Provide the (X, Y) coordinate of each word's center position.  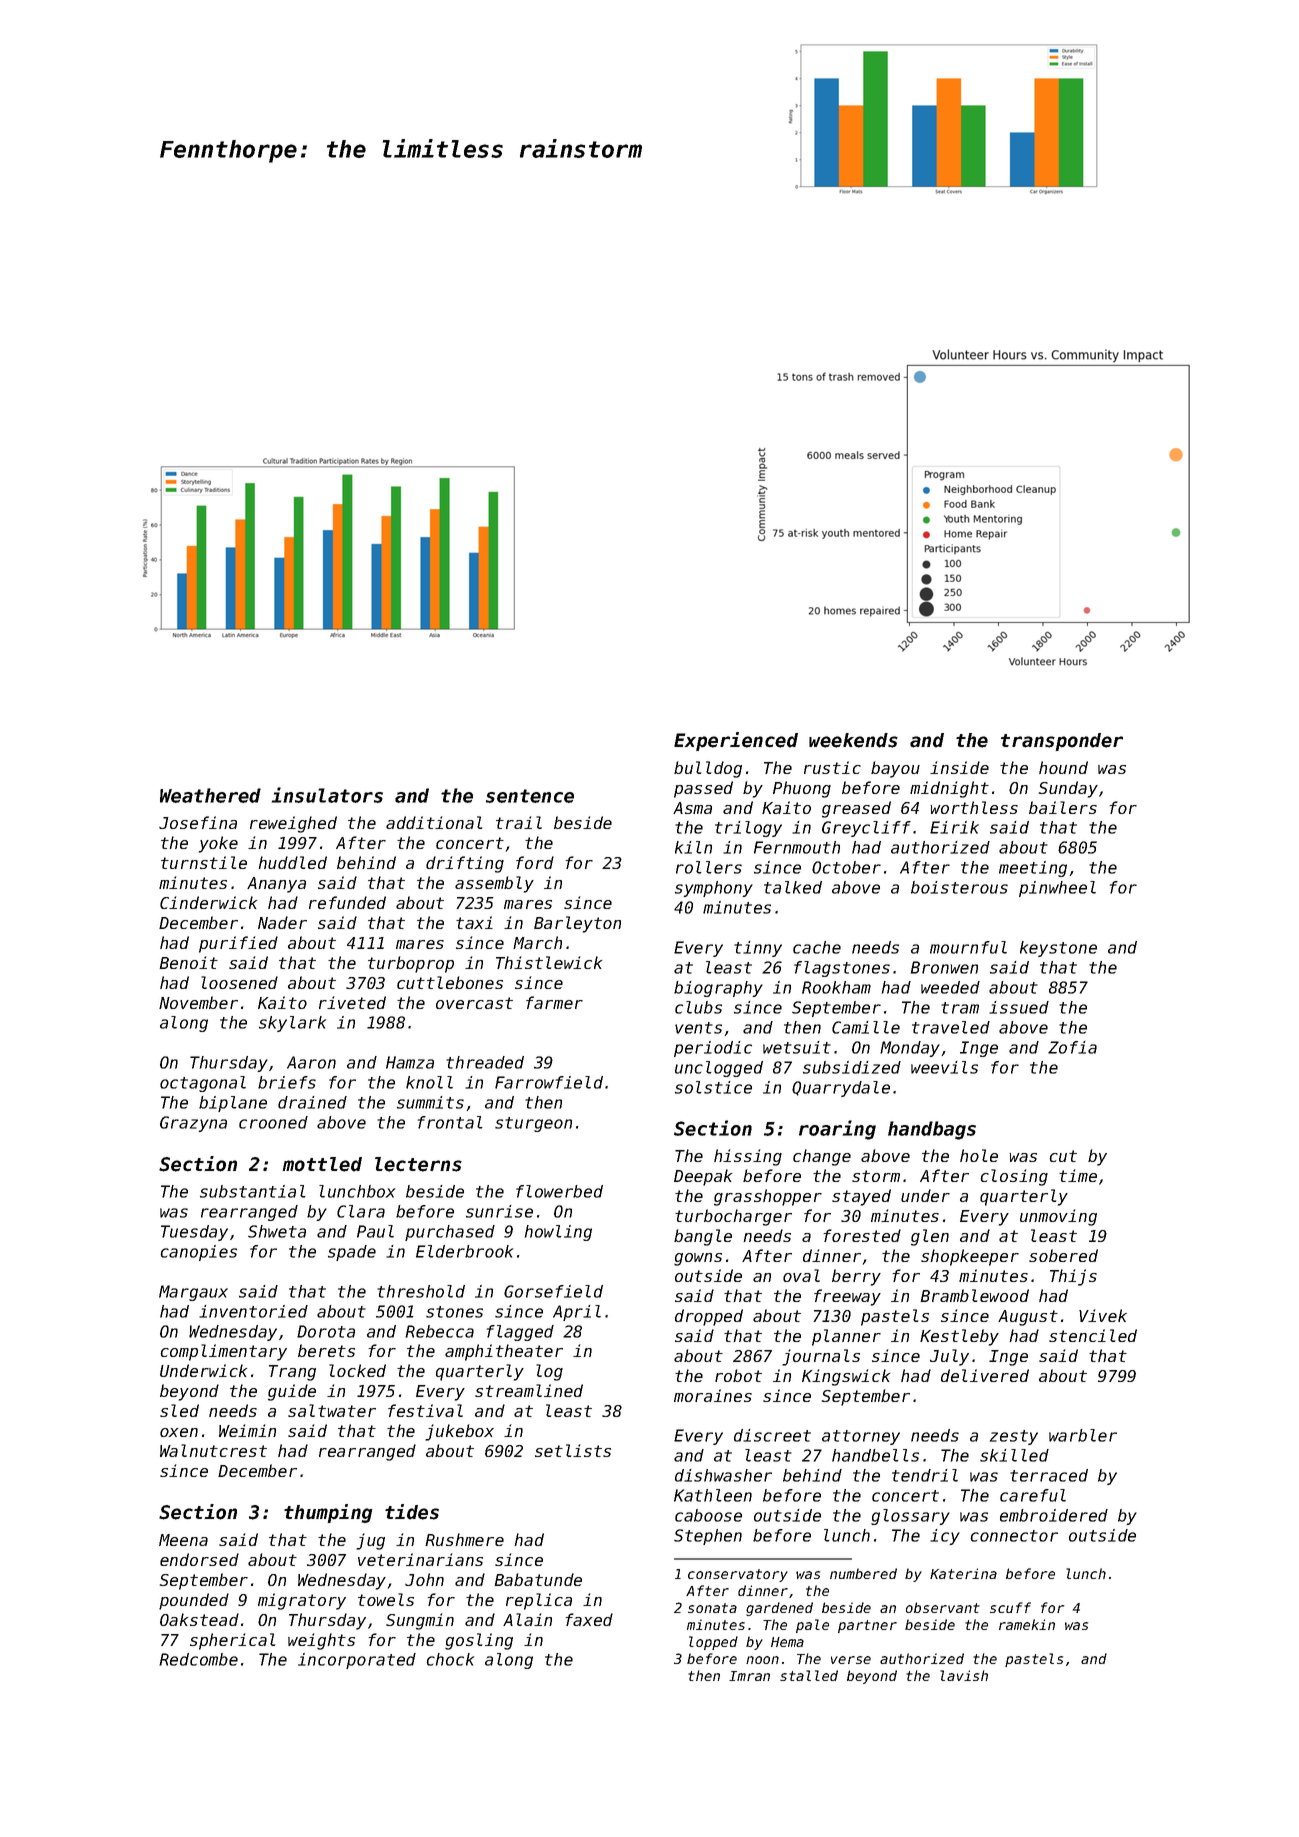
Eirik (954, 827)
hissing (748, 1157)
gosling (479, 1641)
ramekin (1027, 1624)
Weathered (210, 795)
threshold (421, 1291)
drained (312, 1102)
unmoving (1058, 1217)
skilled (1014, 1455)
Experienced (736, 741)
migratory (302, 1601)
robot (738, 1375)
